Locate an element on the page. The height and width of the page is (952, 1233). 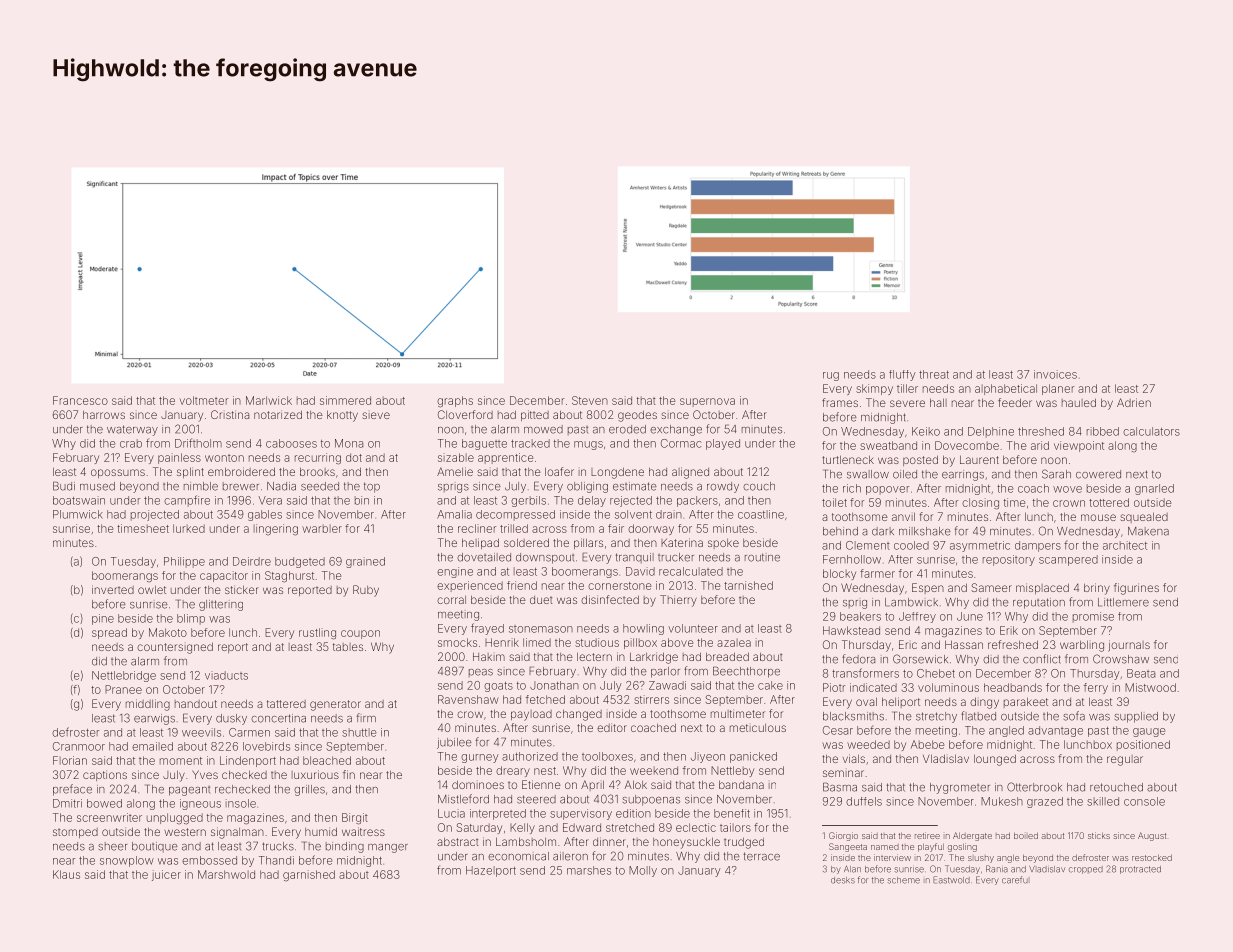
stonemason is located at coordinates (541, 629).
